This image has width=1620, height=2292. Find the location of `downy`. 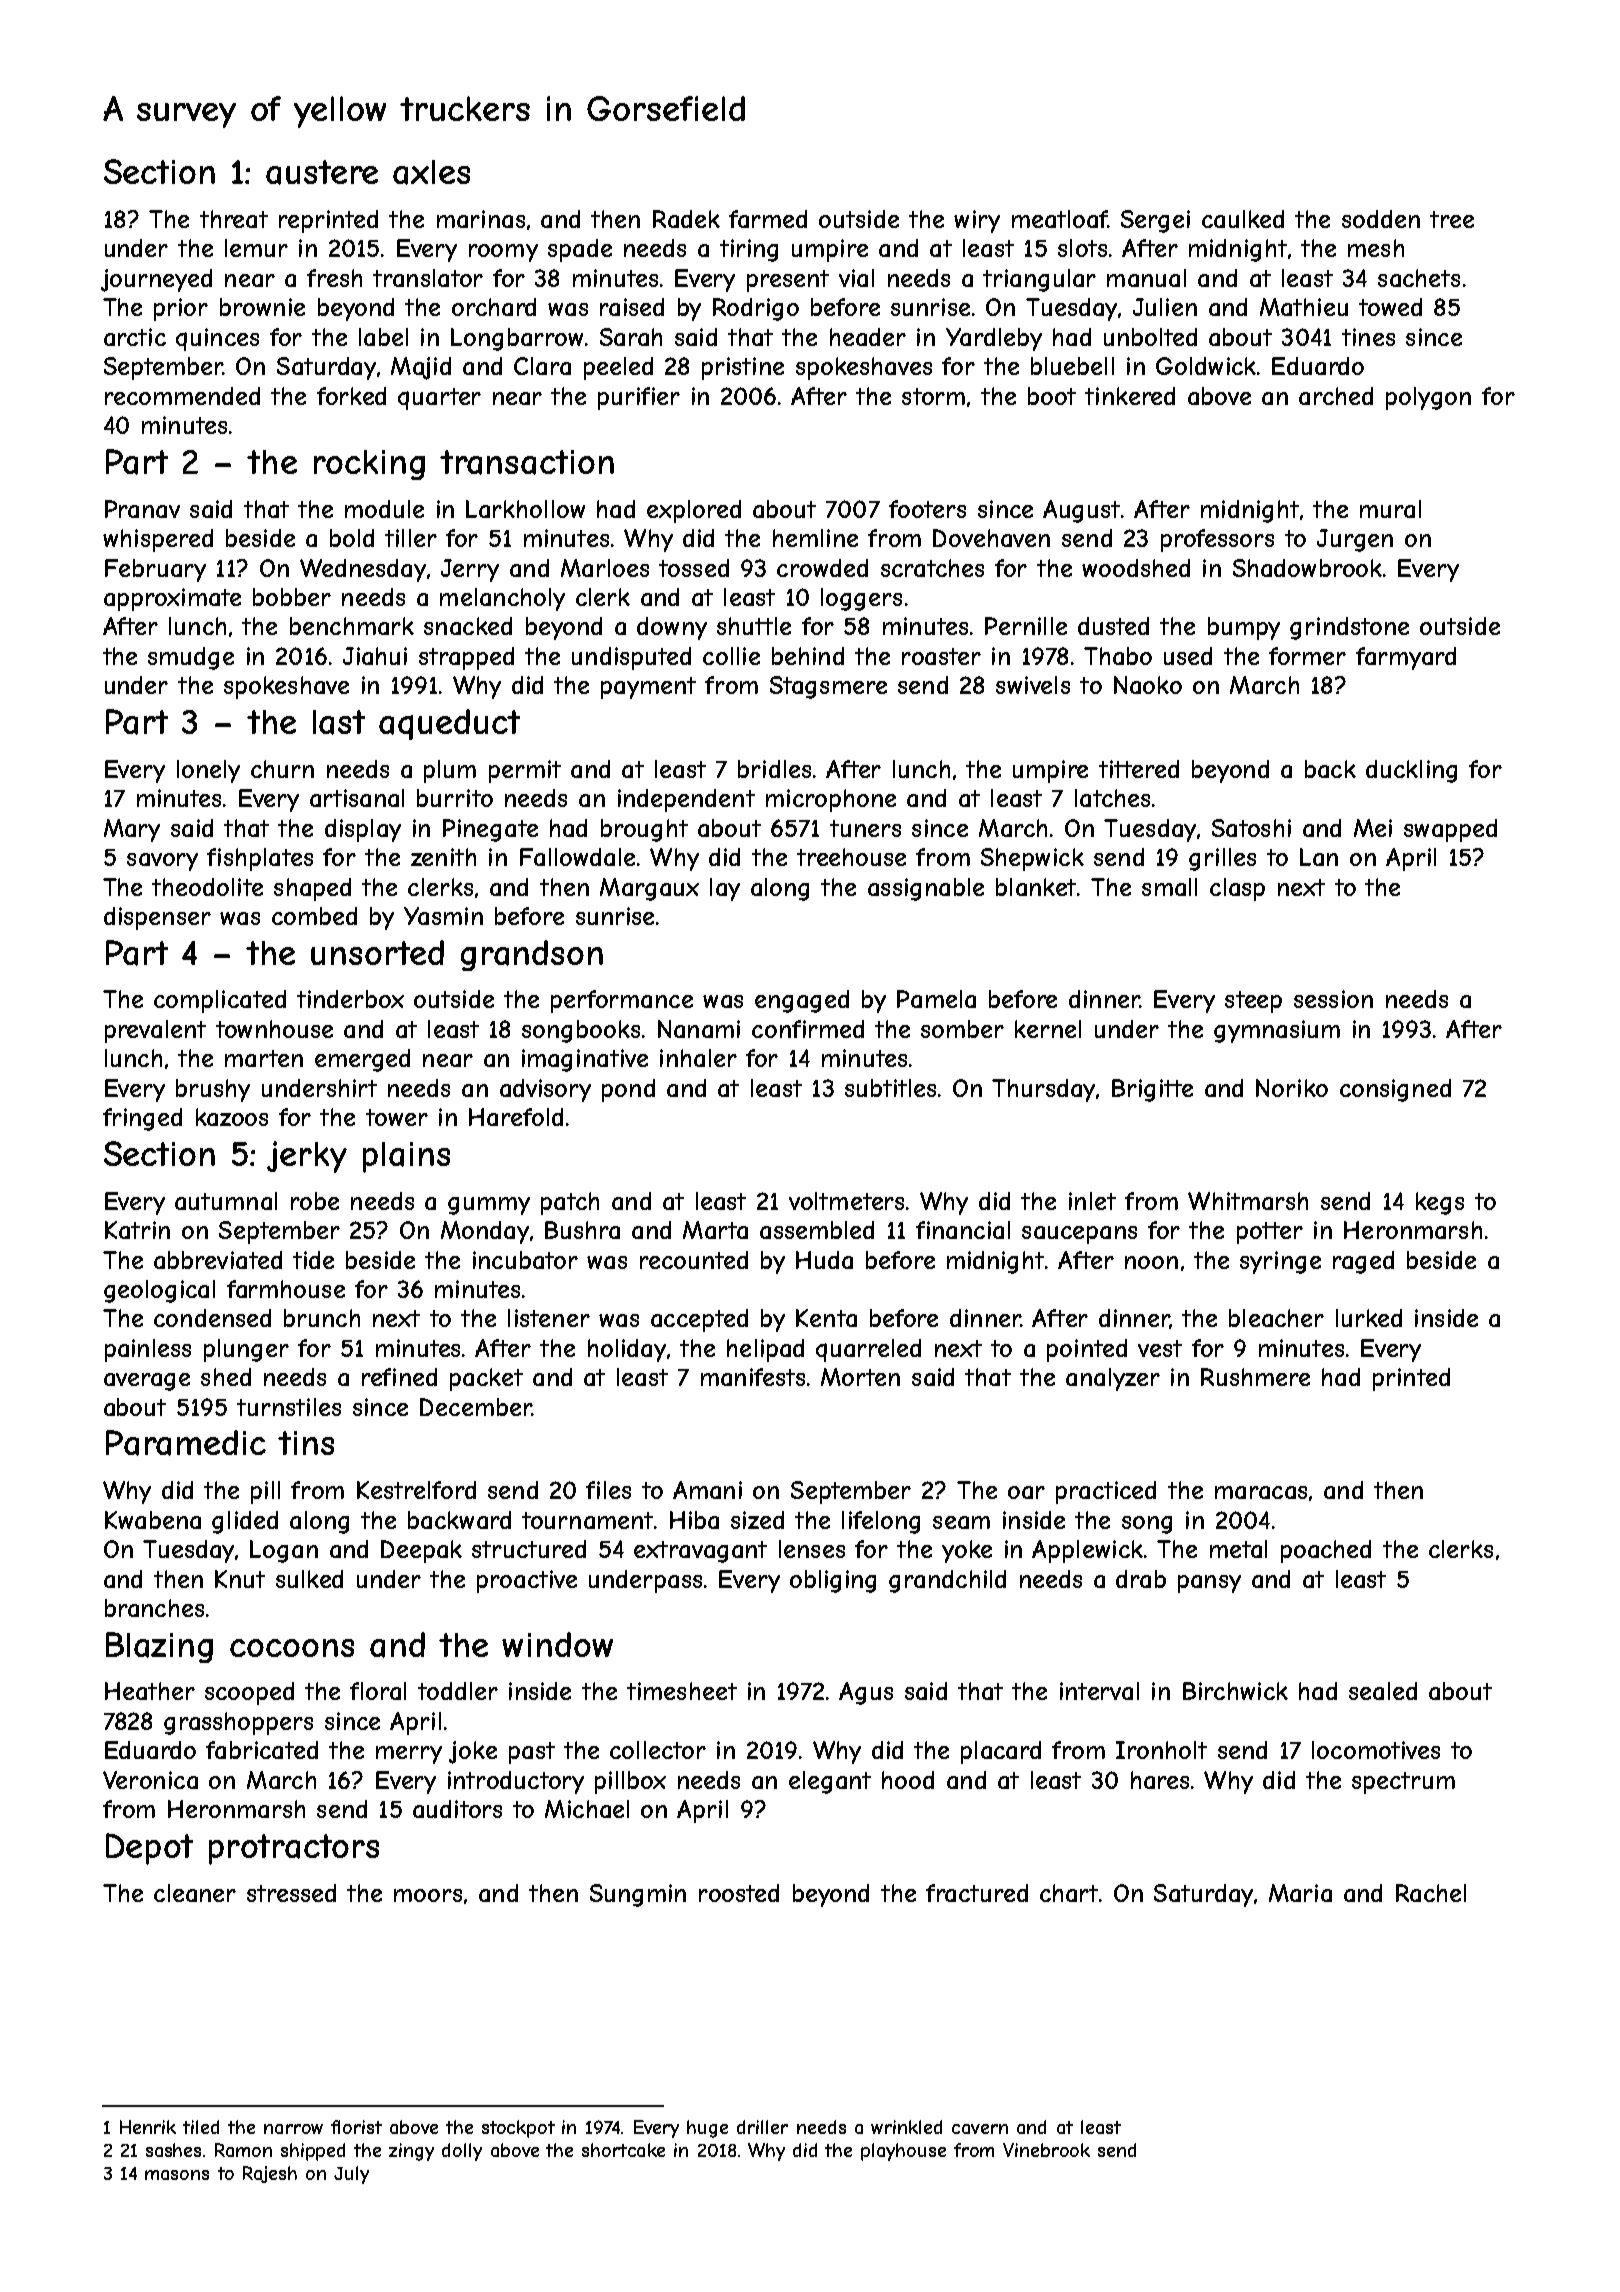

downy is located at coordinates (672, 628).
